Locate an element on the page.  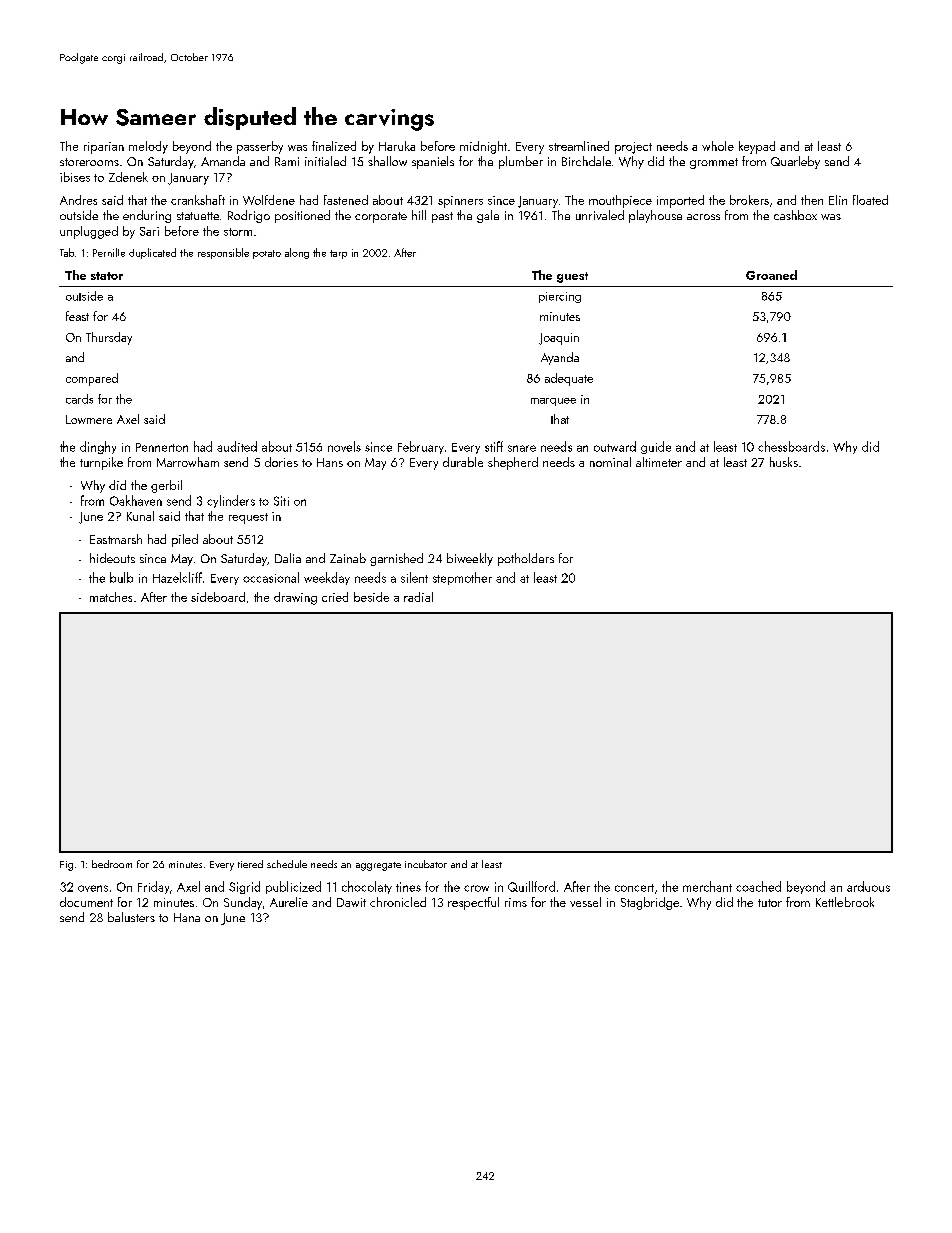
vessel is located at coordinates (585, 902).
